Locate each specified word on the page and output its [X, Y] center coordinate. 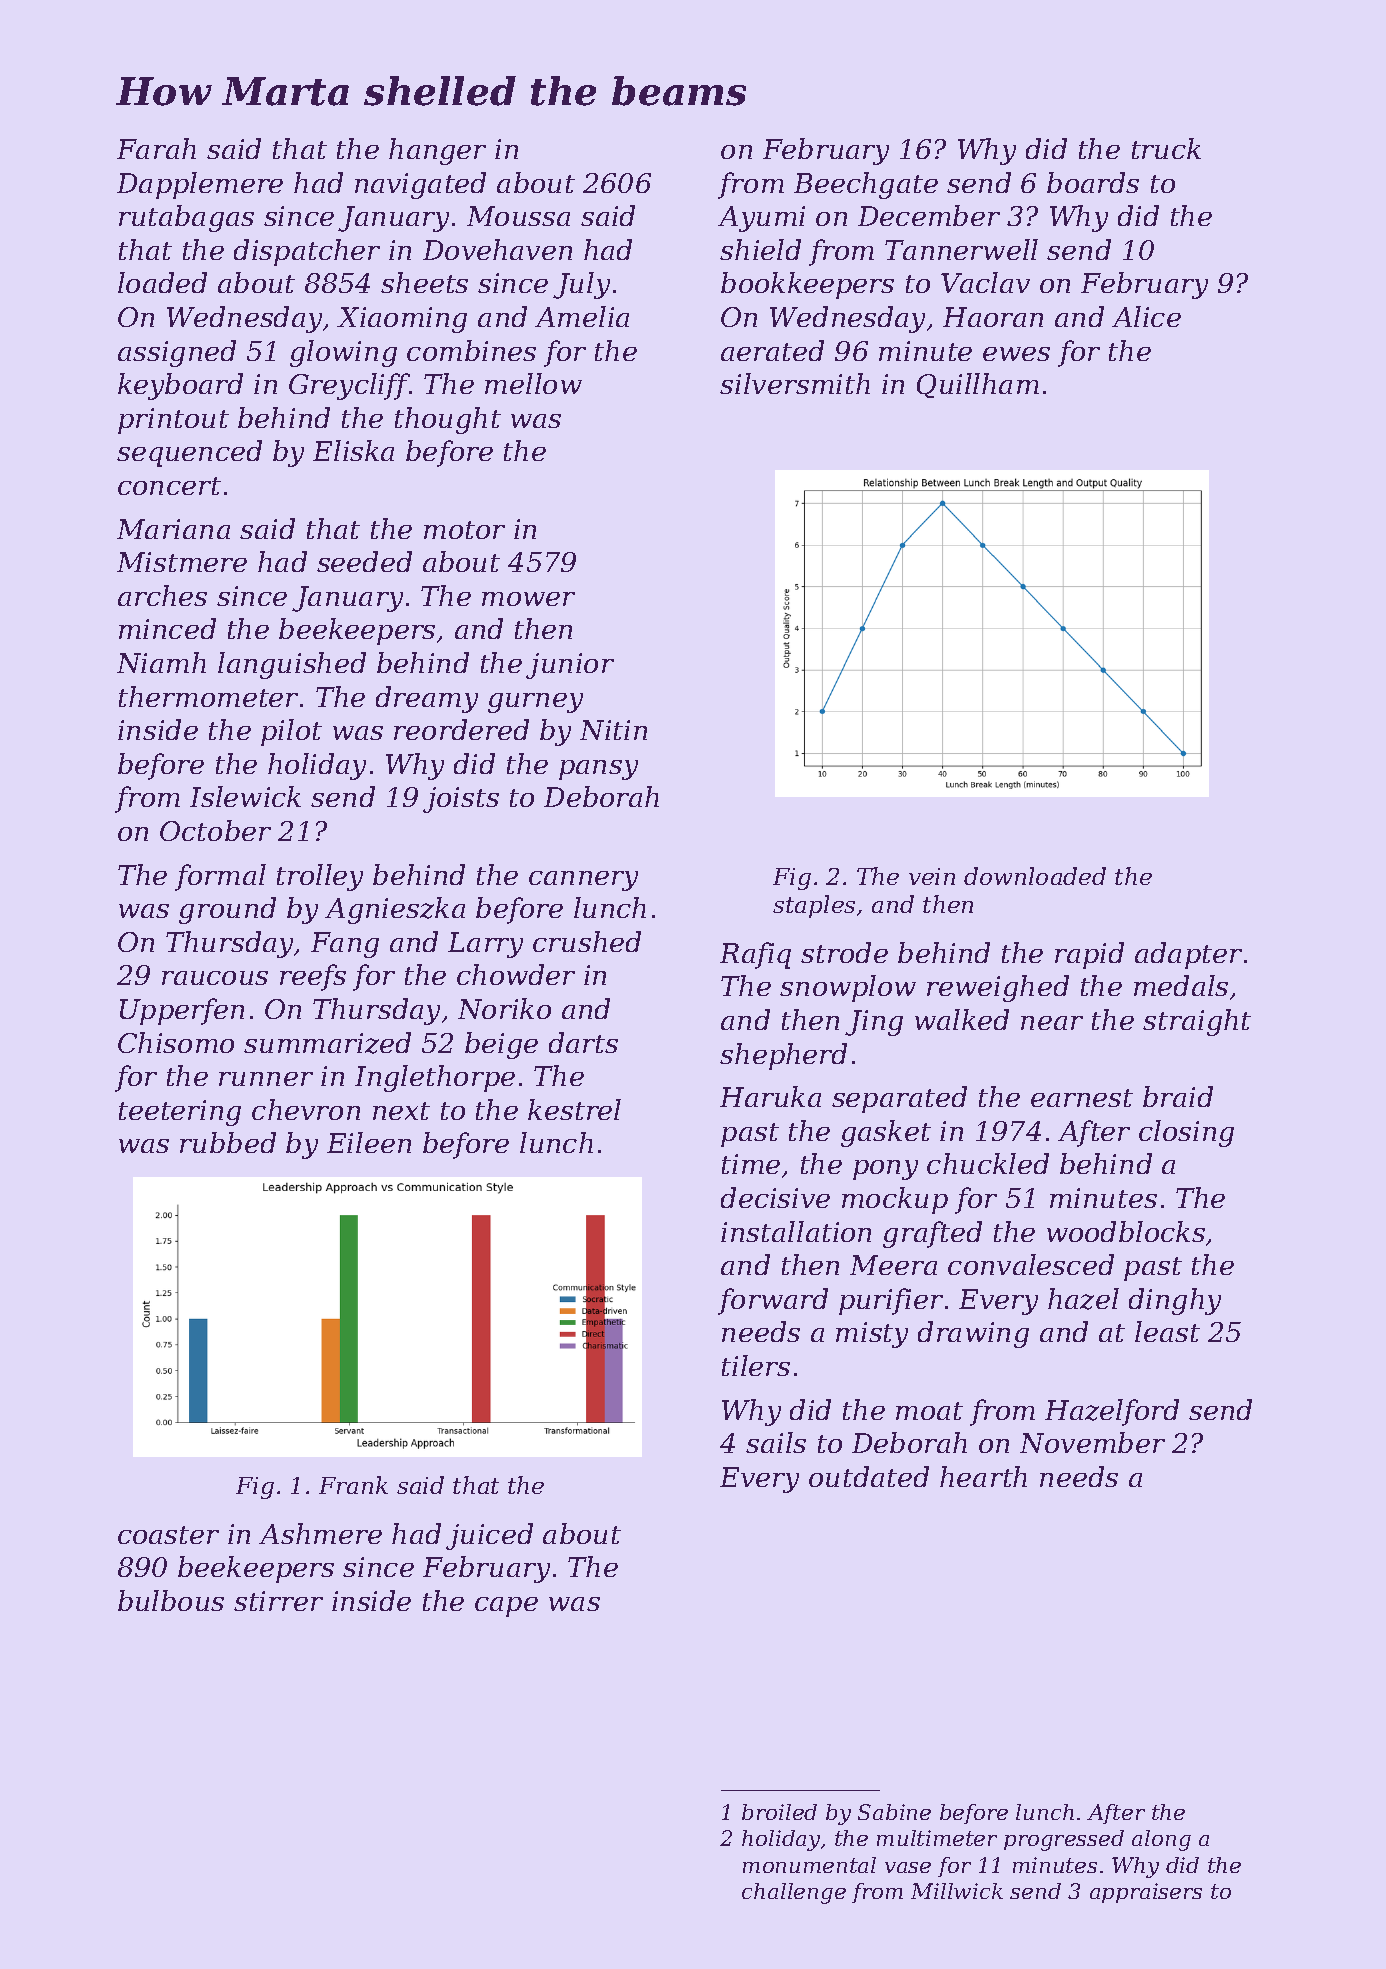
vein [932, 876]
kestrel [574, 1109]
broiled [779, 1812]
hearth [983, 1476]
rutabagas [186, 218]
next [401, 1111]
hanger [437, 151]
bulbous [171, 1600]
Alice [1146, 316]
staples [814, 906]
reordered [461, 729]
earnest [1082, 1098]
